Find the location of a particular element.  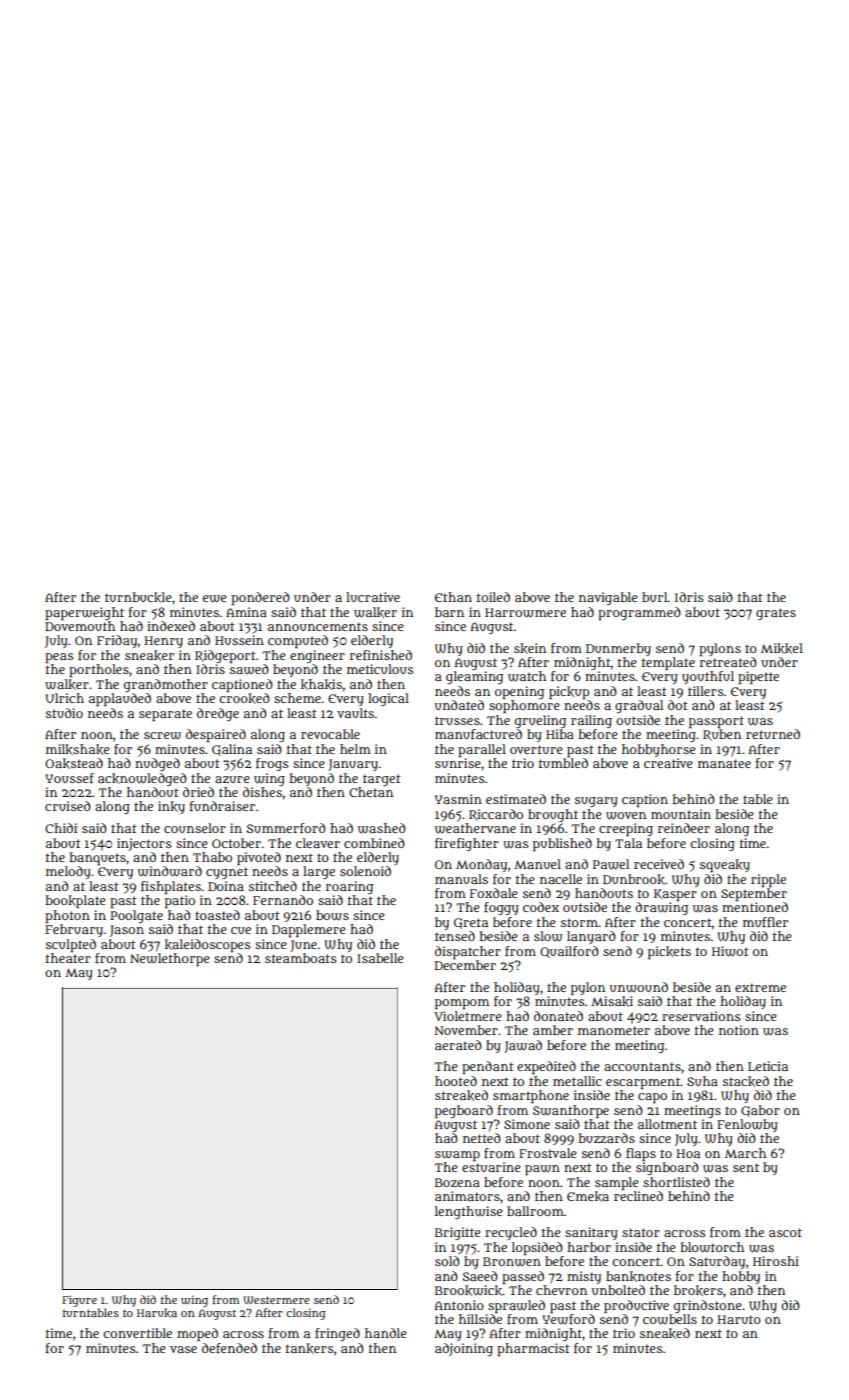

turnbuckle is located at coordinates (138, 597).
